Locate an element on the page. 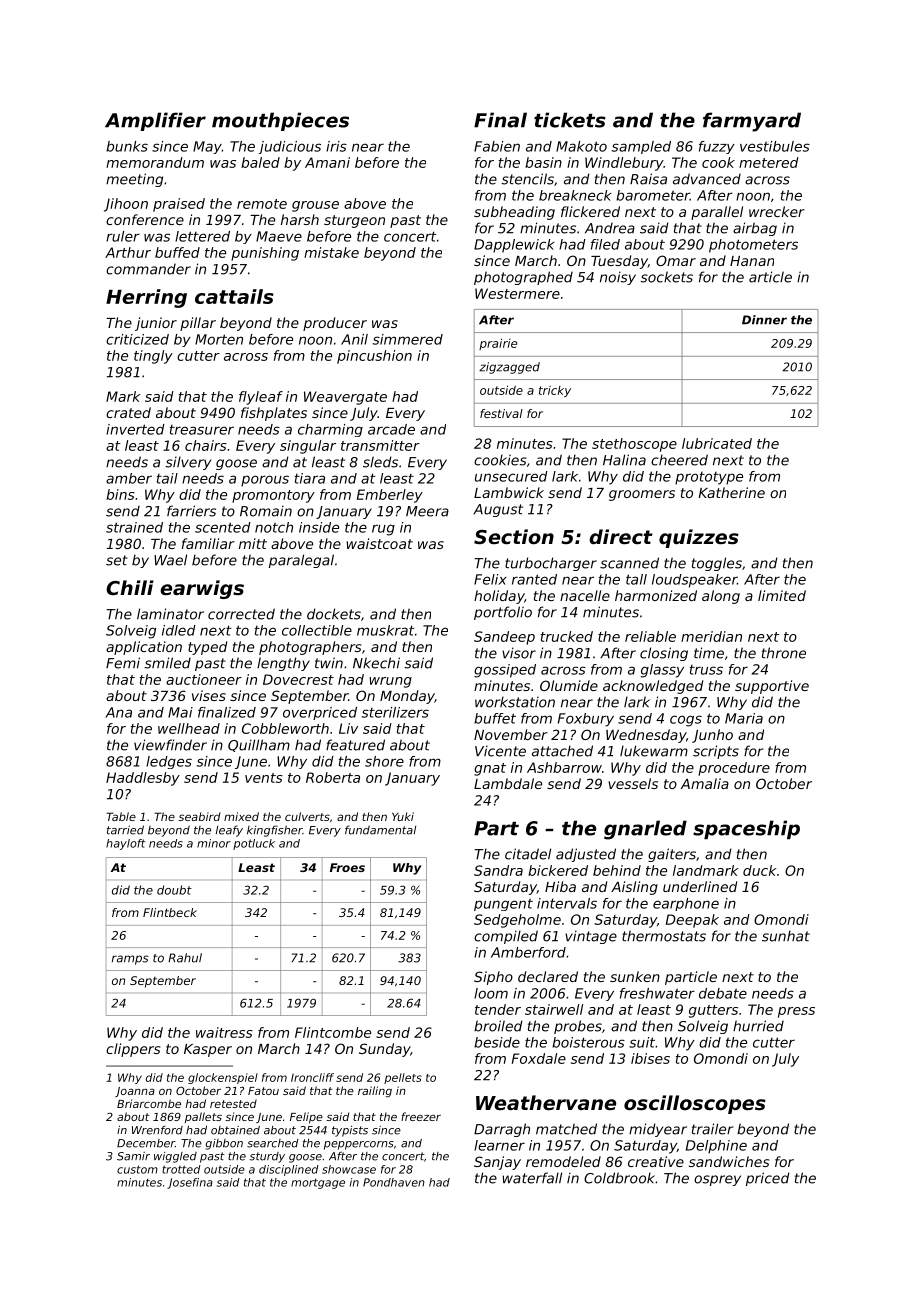 The width and height of the image is (924, 1308). custom is located at coordinates (137, 1169).
